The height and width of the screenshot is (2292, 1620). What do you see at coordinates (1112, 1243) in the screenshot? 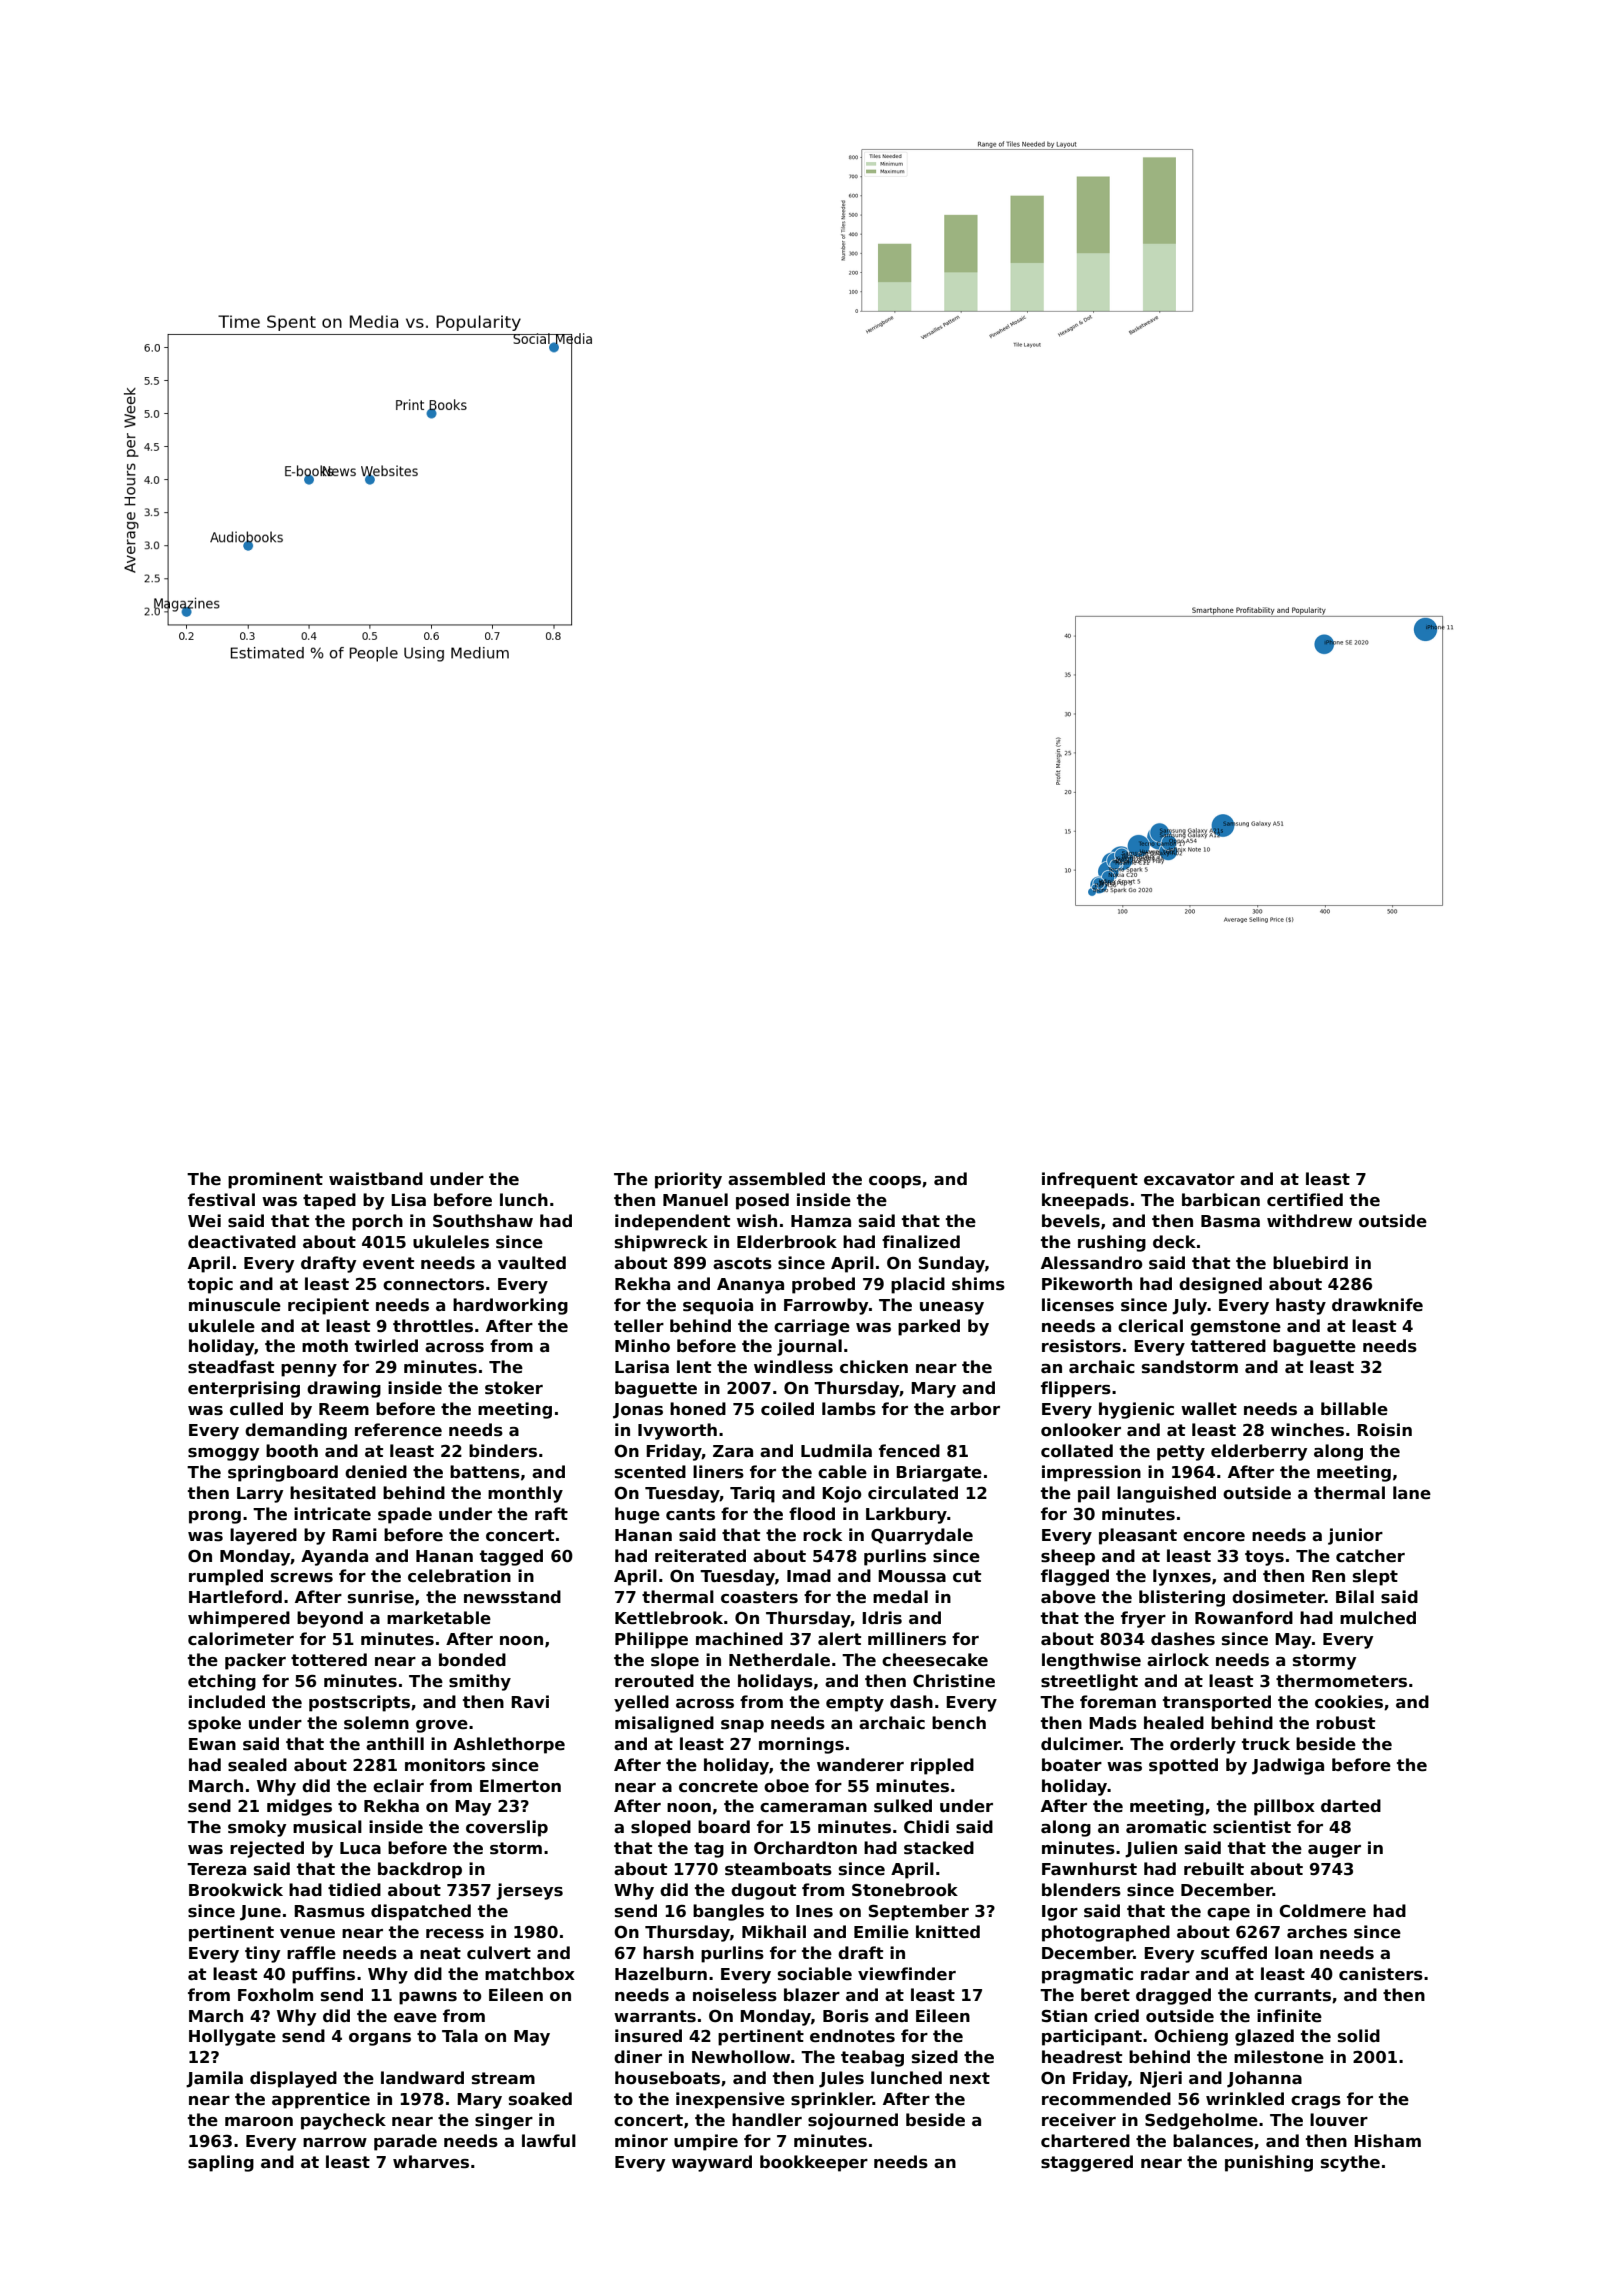
I see `rushing` at bounding box center [1112, 1243].
